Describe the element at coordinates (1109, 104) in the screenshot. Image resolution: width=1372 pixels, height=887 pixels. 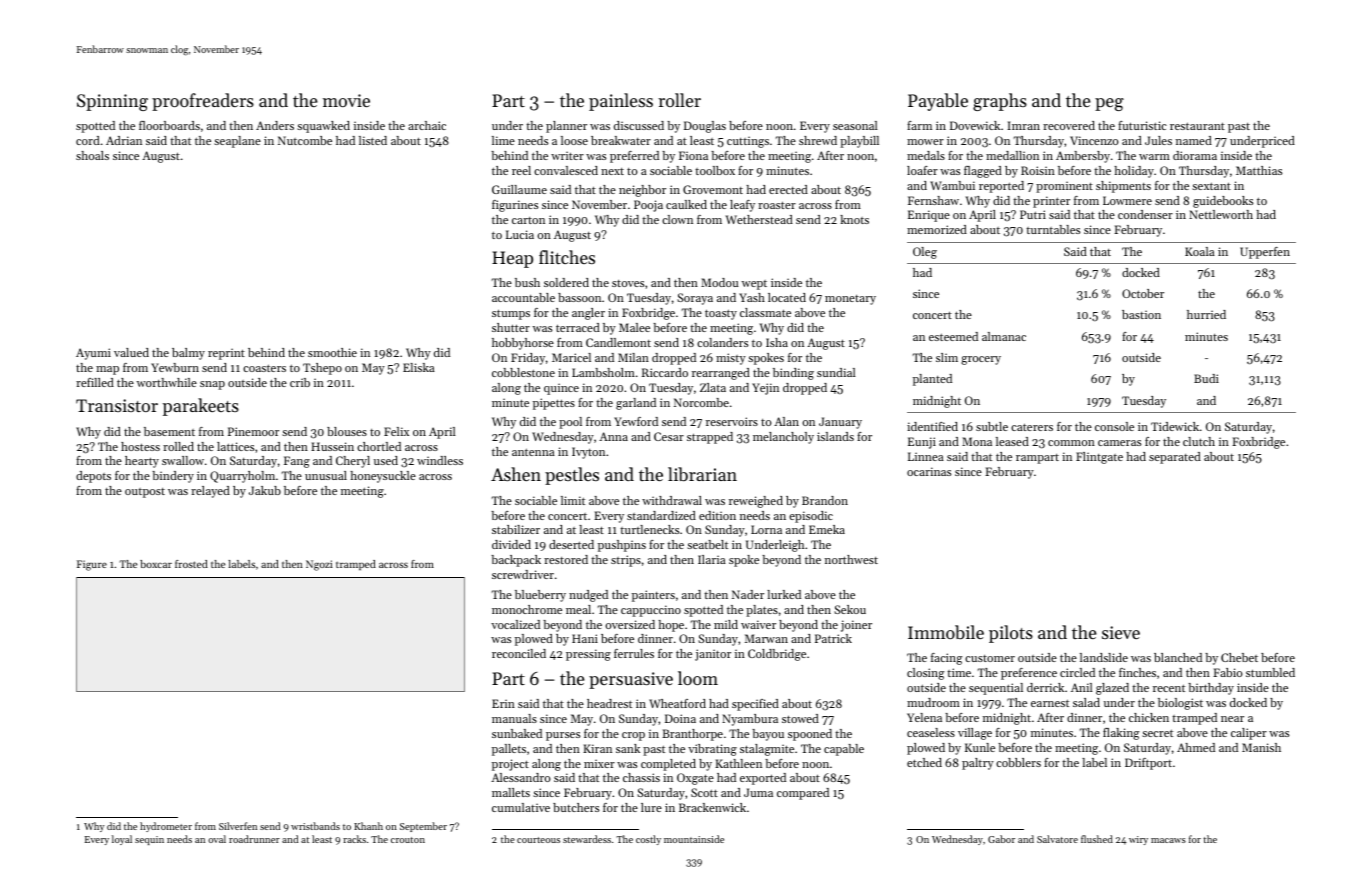
I see `peg` at that location.
